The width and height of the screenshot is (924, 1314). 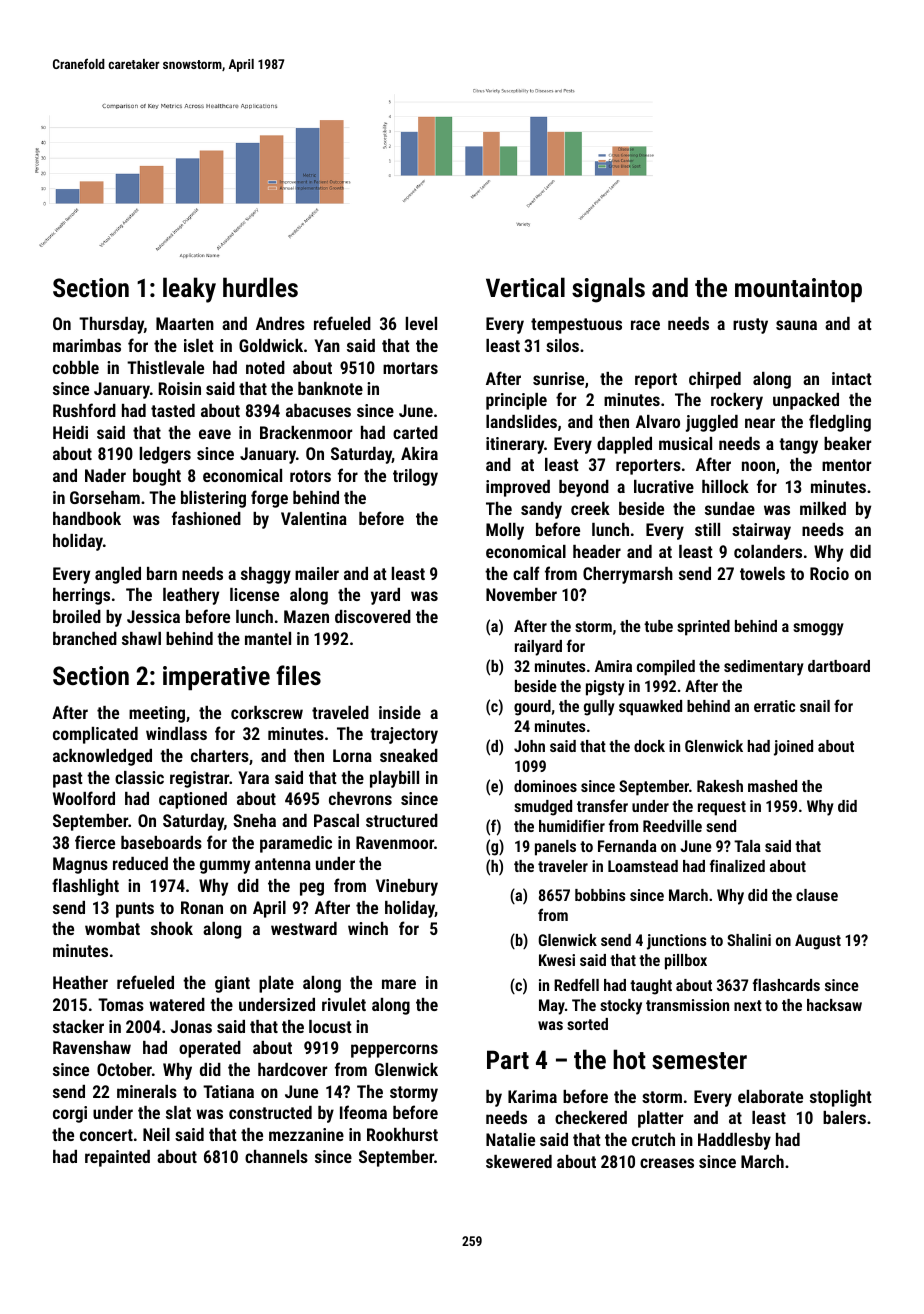 I want to click on plate, so click(x=276, y=984).
